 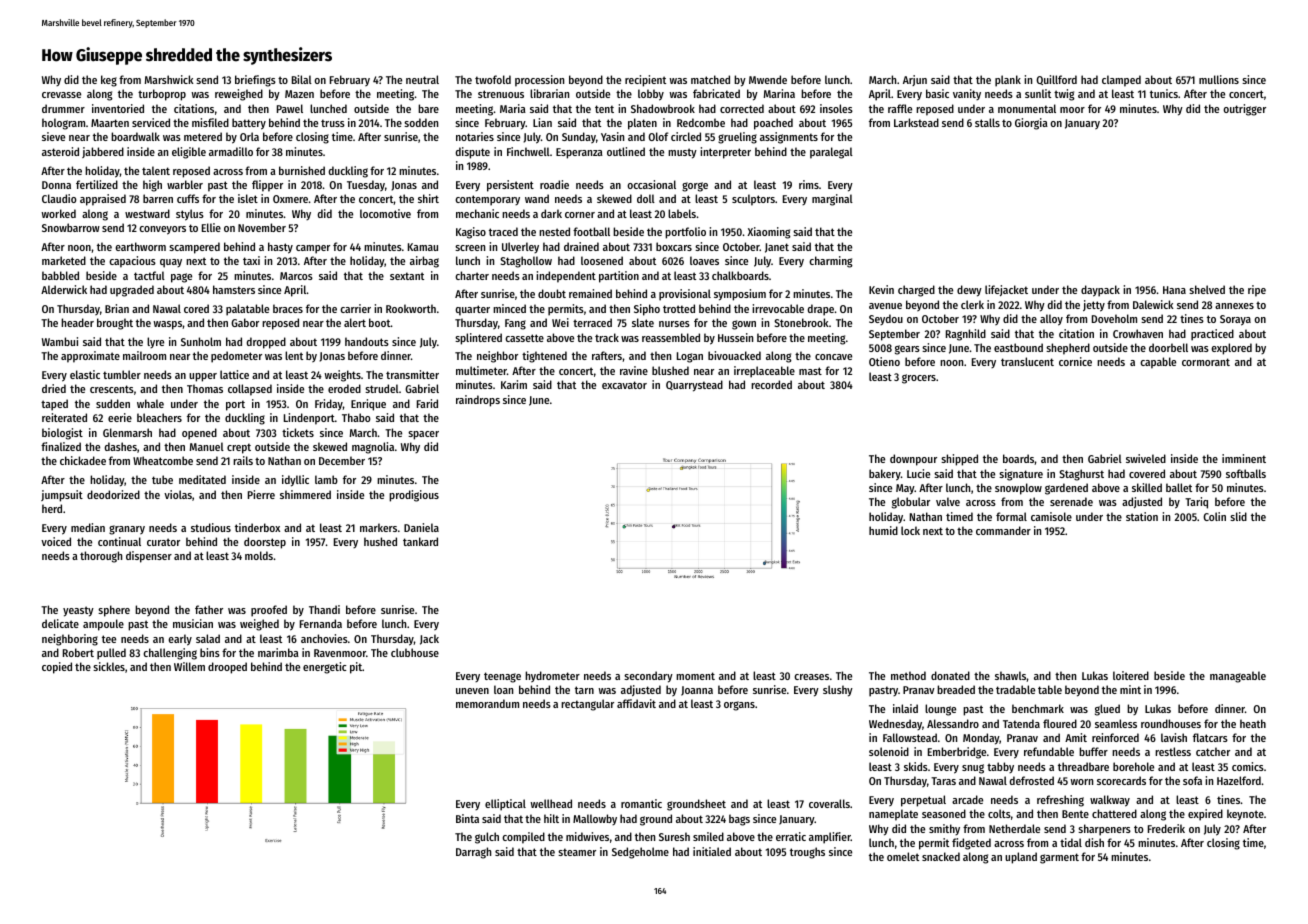 What do you see at coordinates (467, 818) in the screenshot?
I see `Binta` at bounding box center [467, 818].
